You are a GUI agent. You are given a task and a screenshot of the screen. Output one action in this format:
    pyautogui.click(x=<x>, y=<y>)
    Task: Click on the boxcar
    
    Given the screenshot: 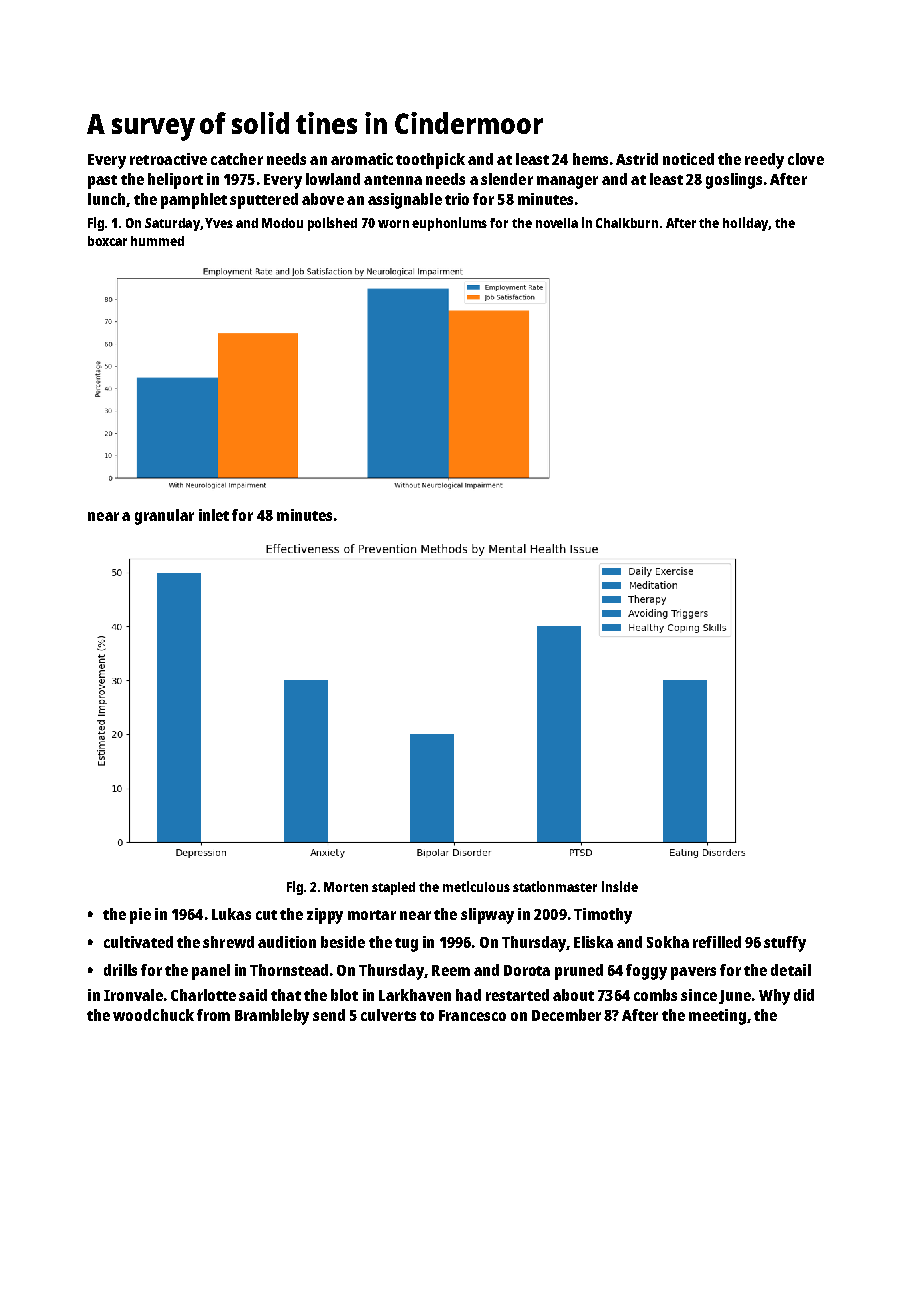 What is the action you would take?
    pyautogui.click(x=107, y=241)
